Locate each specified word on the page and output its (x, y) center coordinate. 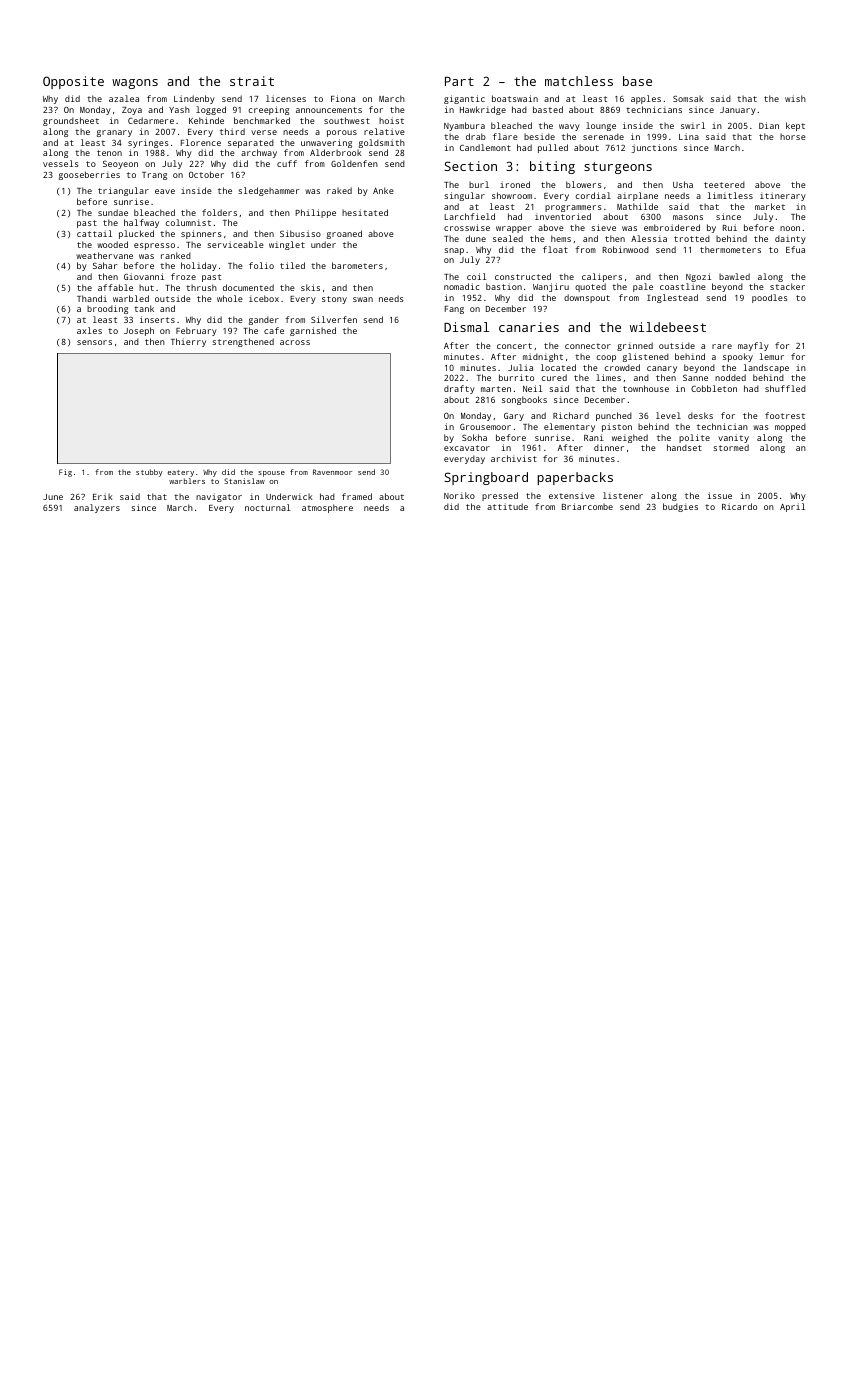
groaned (344, 234)
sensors (94, 342)
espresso (154, 246)
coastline (683, 286)
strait (252, 81)
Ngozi (698, 277)
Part (459, 81)
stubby (149, 473)
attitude (507, 506)
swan (363, 299)
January (738, 111)
